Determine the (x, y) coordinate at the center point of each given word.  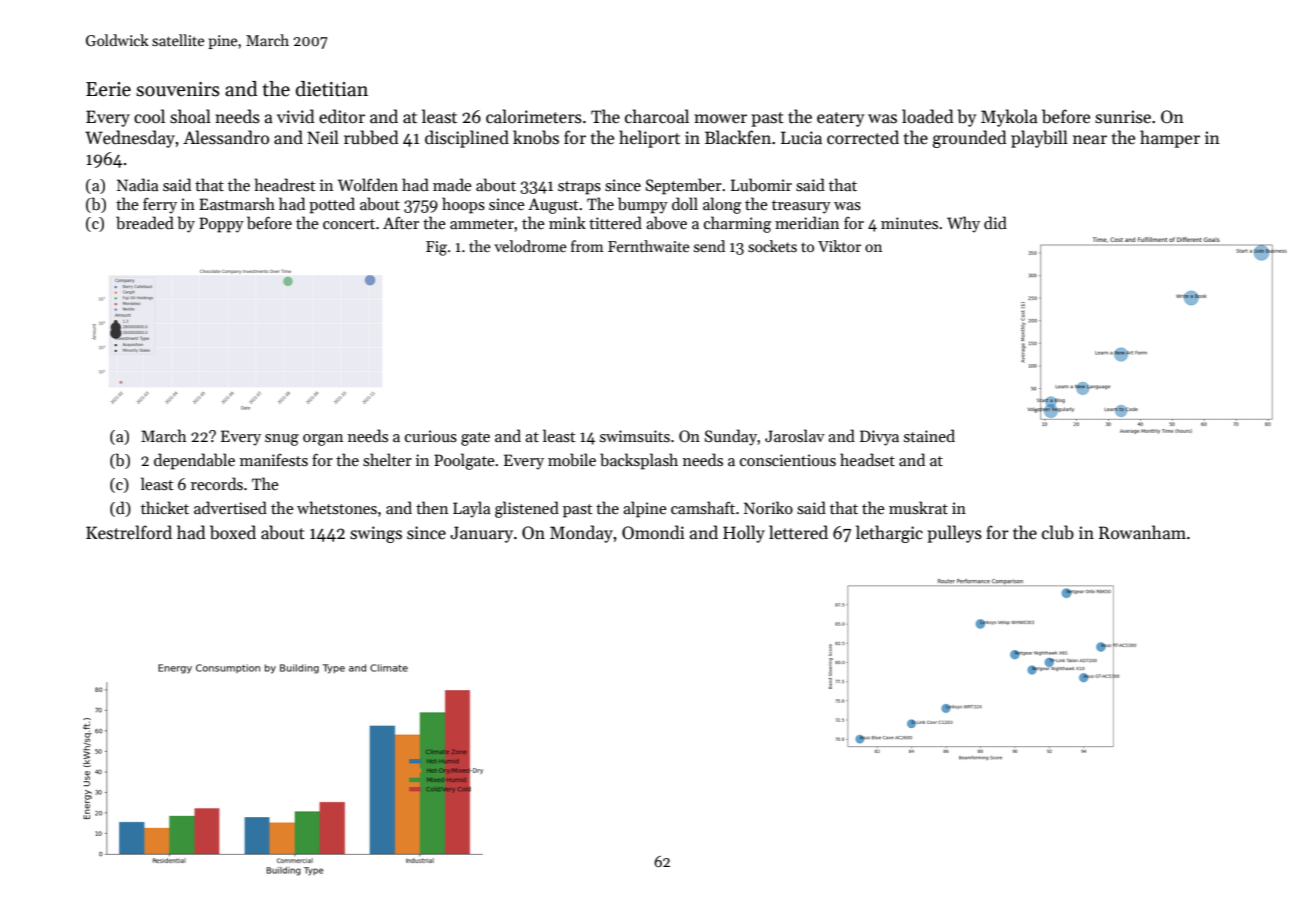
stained (929, 435)
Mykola (1009, 118)
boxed (233, 532)
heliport (649, 139)
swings (376, 534)
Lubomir (761, 185)
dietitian (332, 89)
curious (431, 436)
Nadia (138, 184)
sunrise (1123, 117)
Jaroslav (795, 435)
